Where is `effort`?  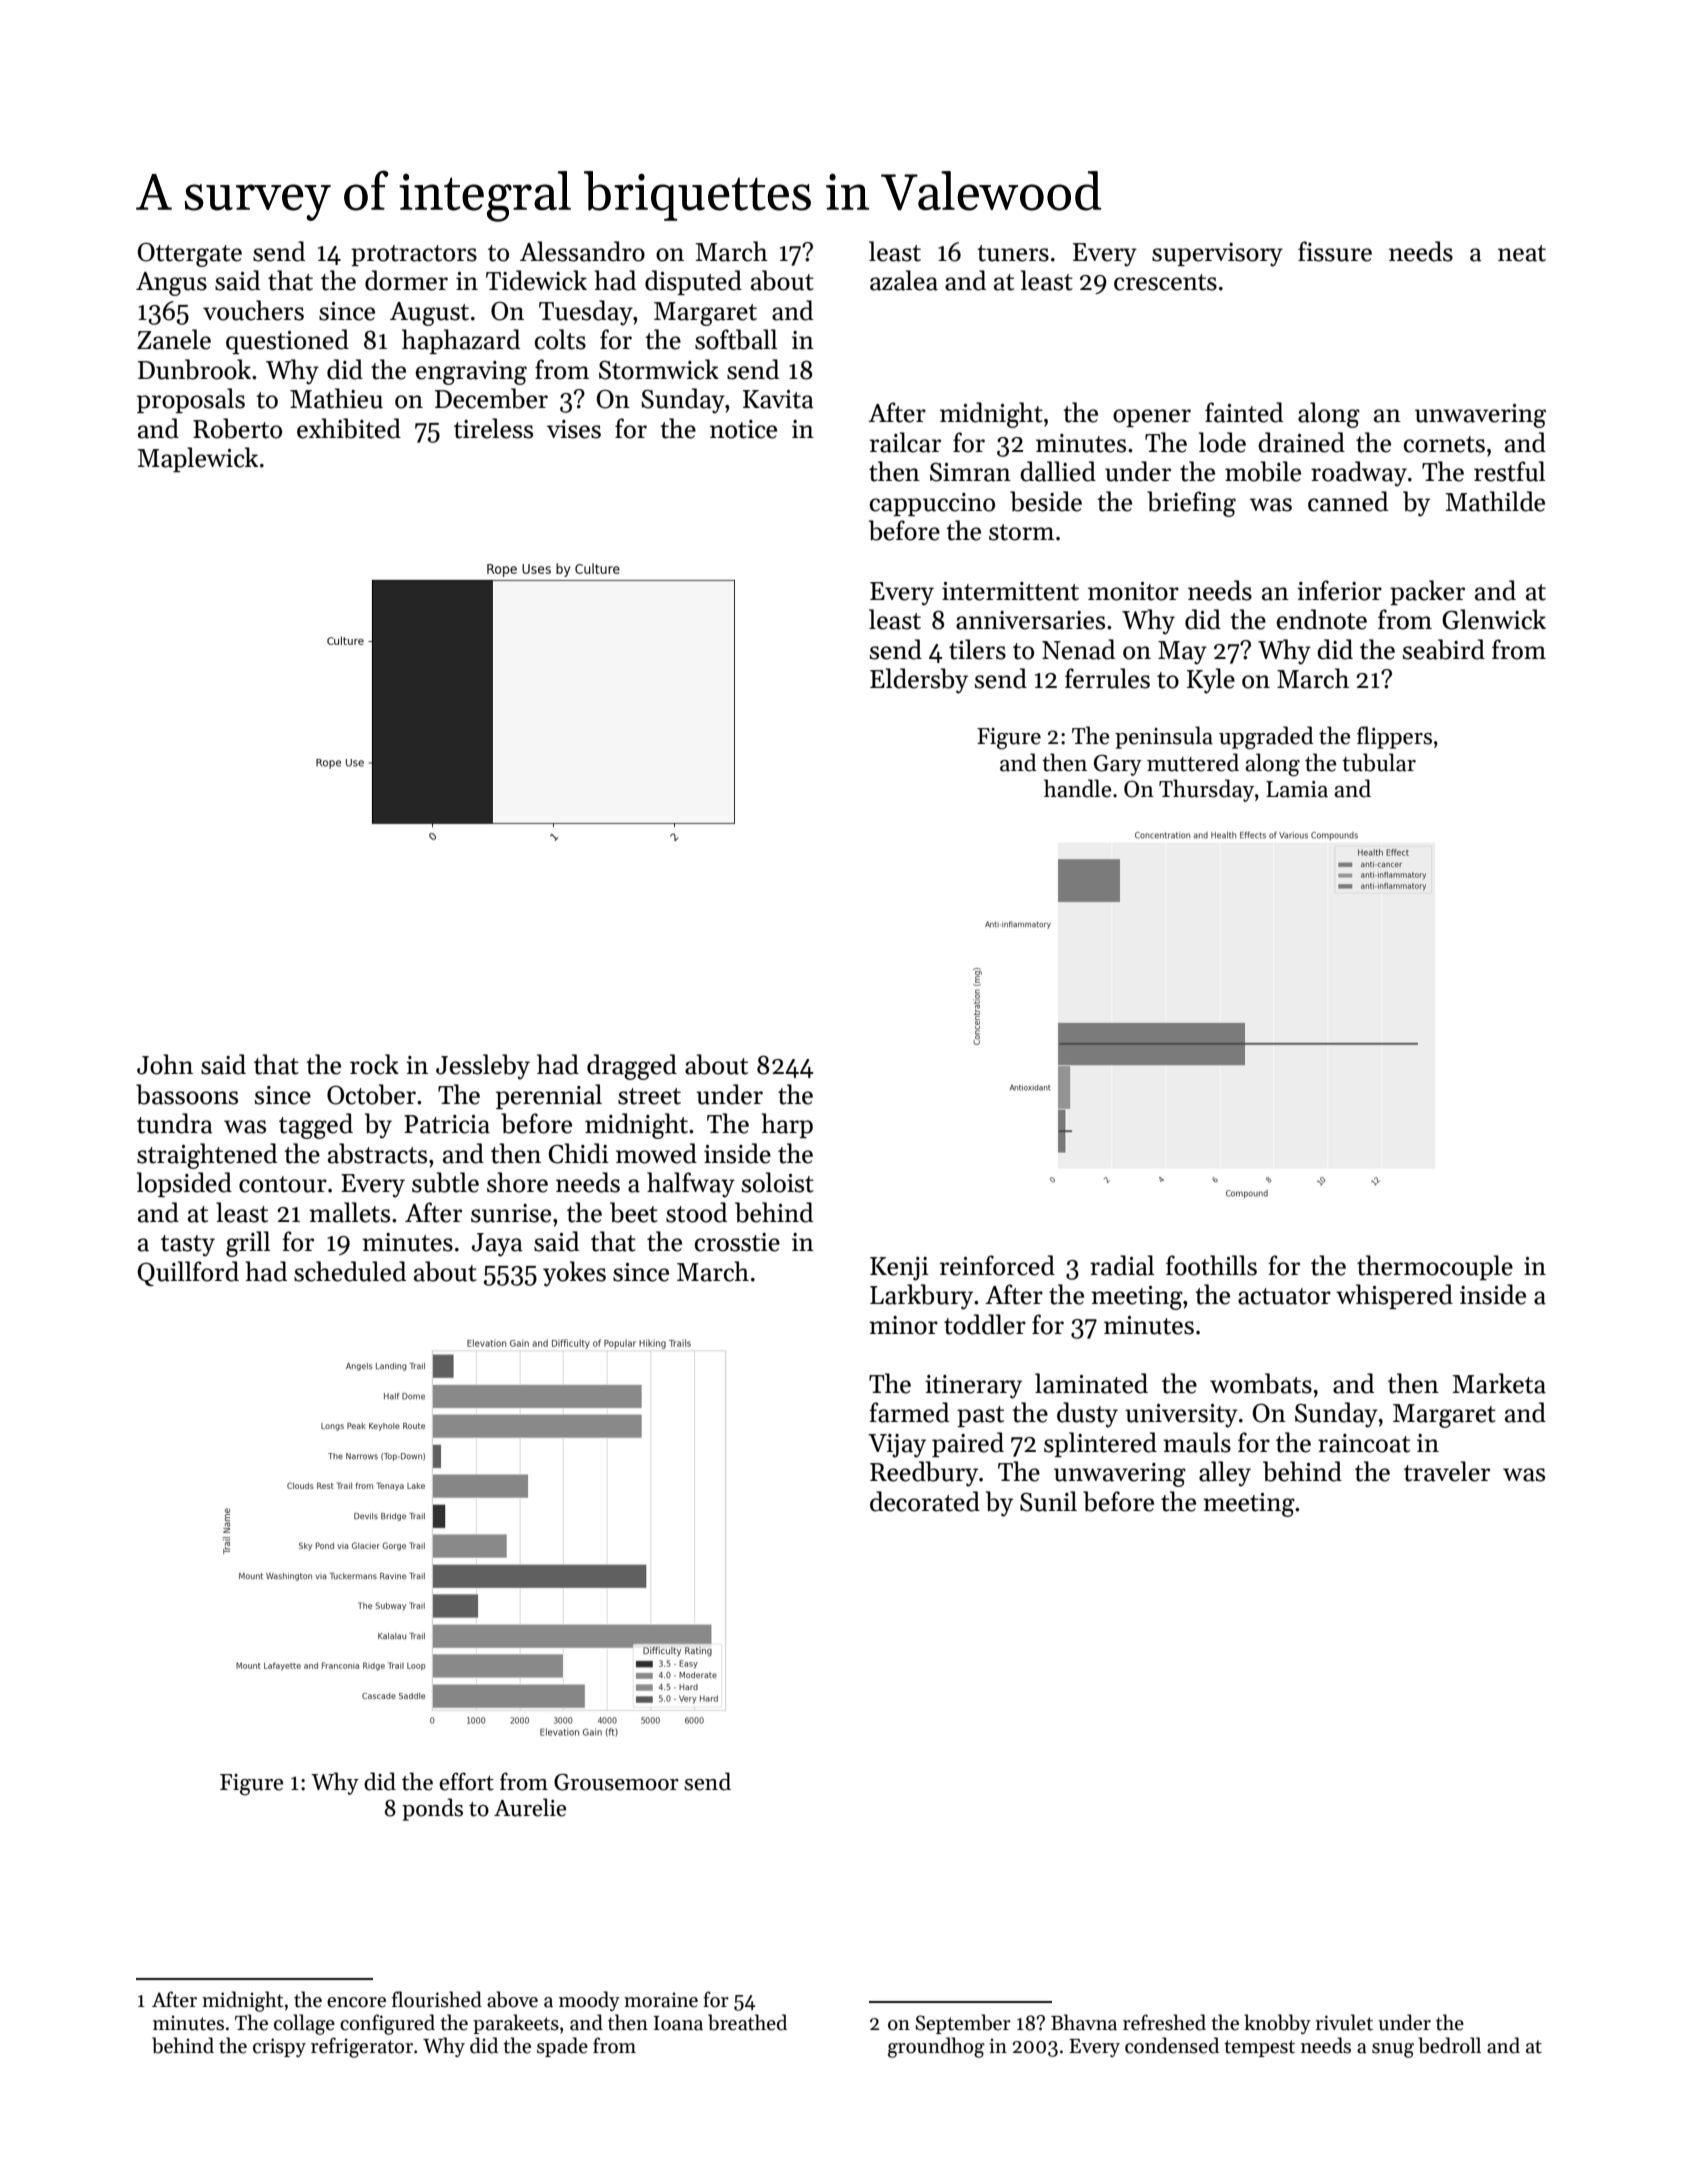 effort is located at coordinates (466, 1781).
